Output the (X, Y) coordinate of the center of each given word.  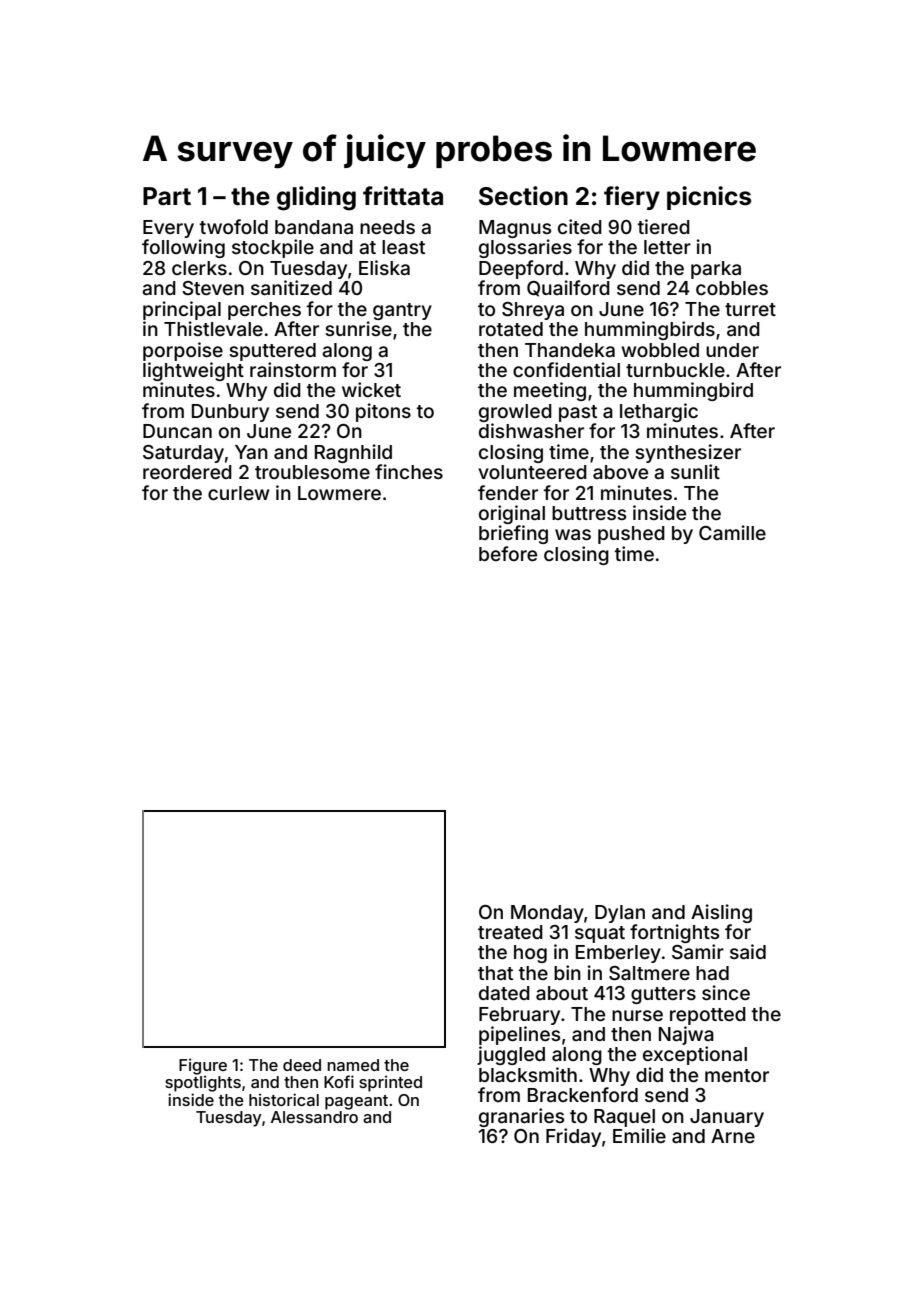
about (562, 993)
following (183, 248)
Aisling (721, 913)
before (508, 553)
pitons (383, 412)
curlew (238, 493)
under (732, 350)
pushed (631, 535)
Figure (203, 1066)
